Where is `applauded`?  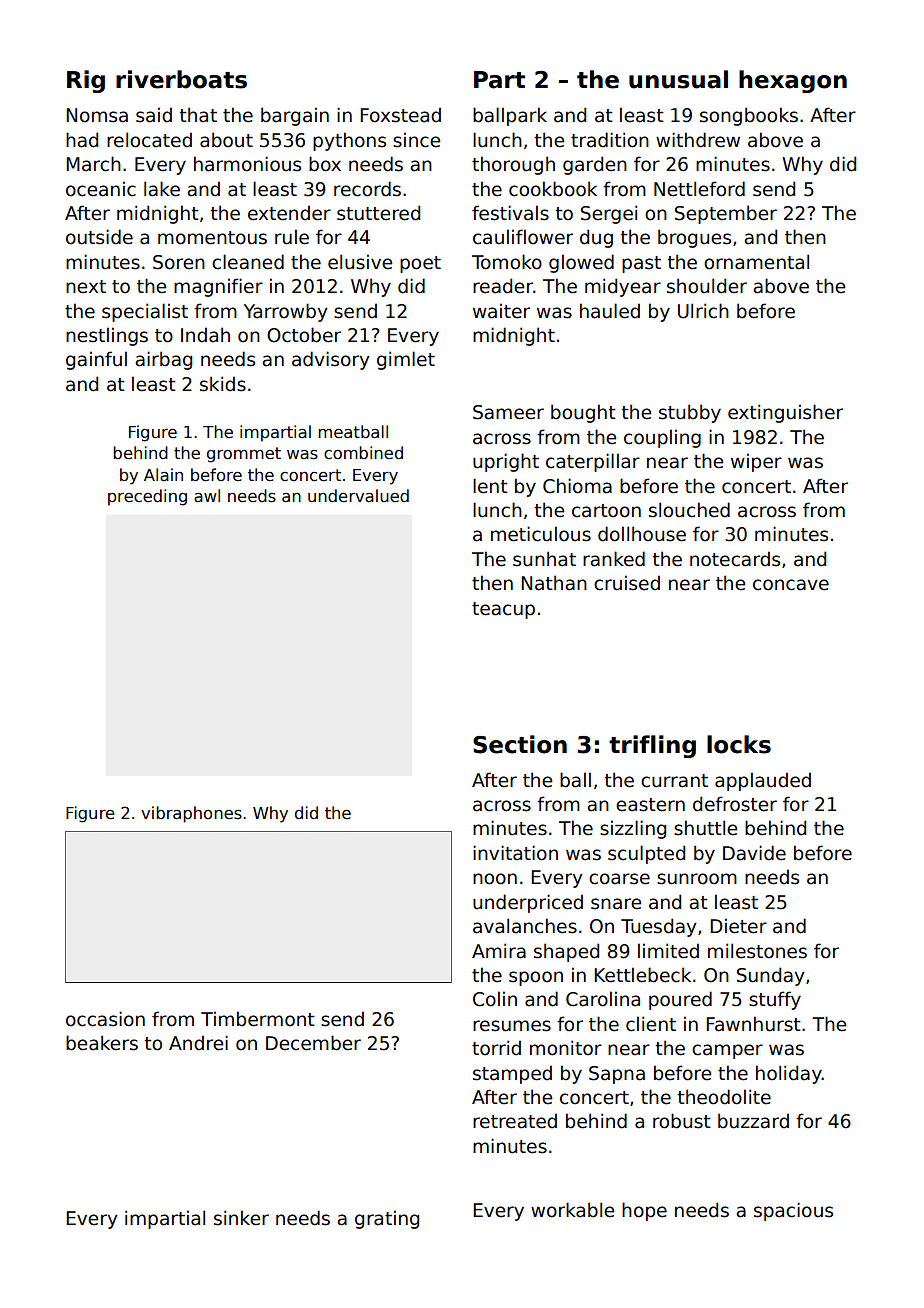 applauded is located at coordinates (763, 781).
